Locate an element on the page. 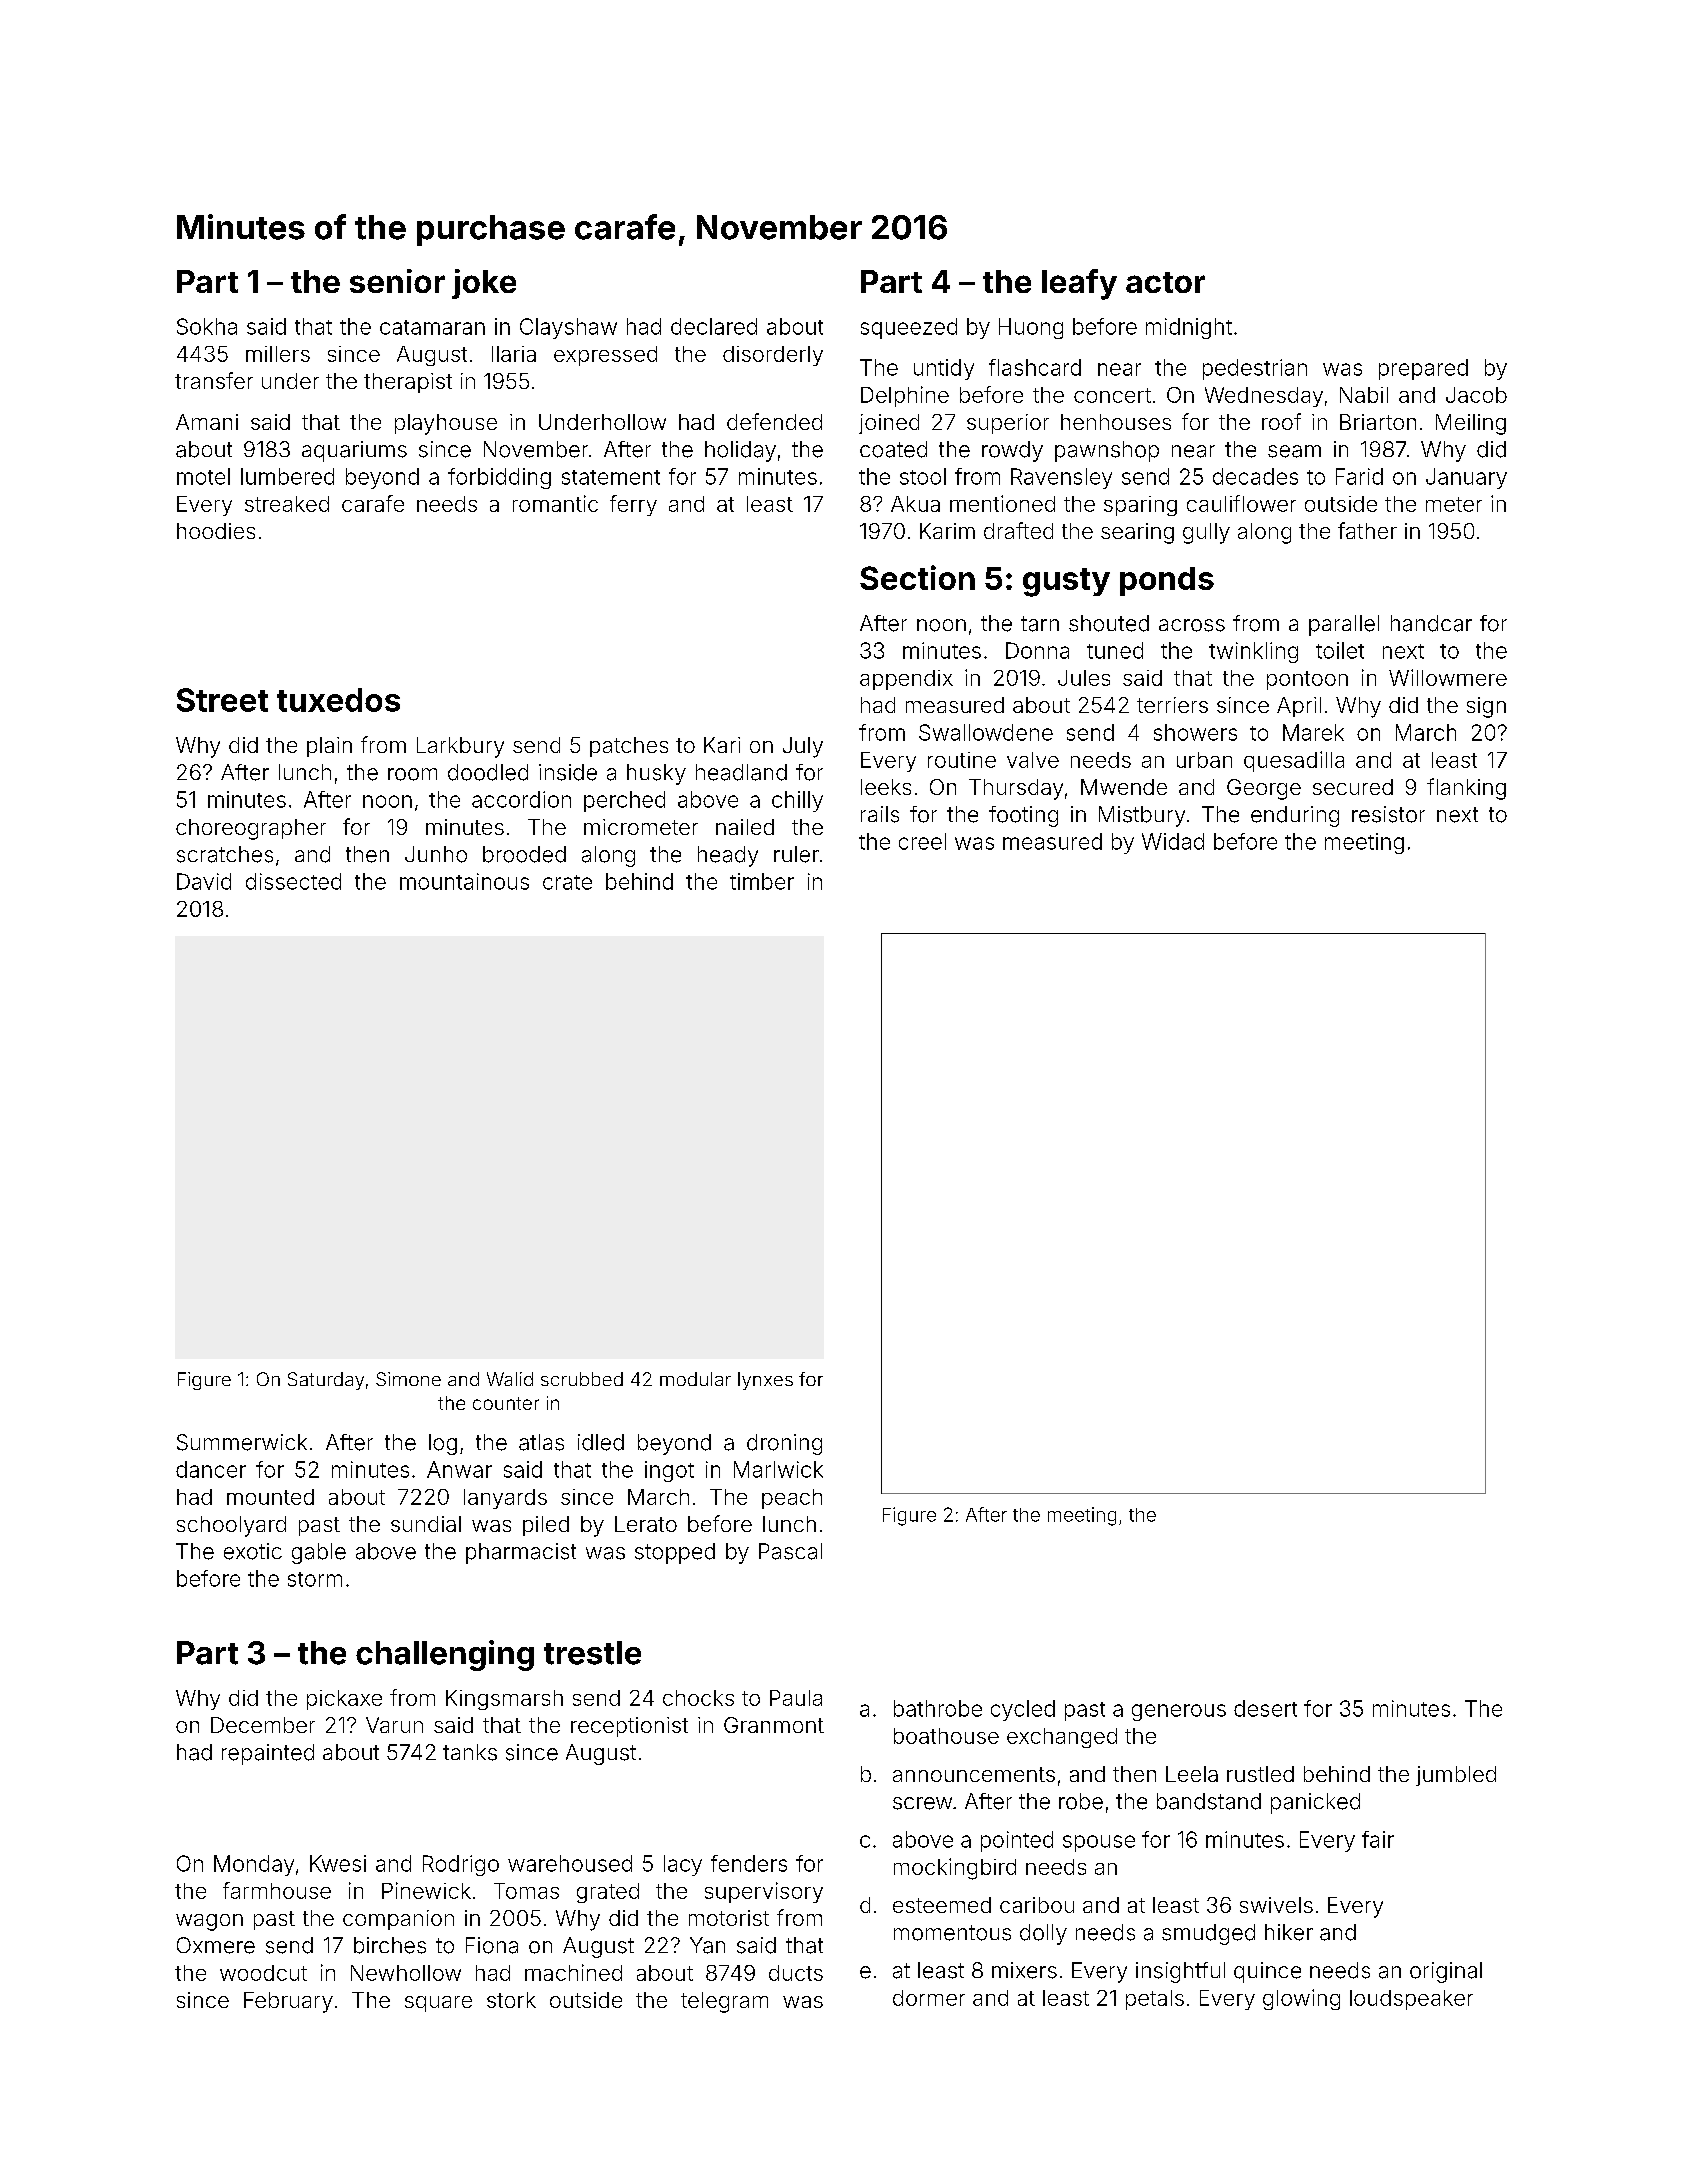  timber is located at coordinates (762, 881).
